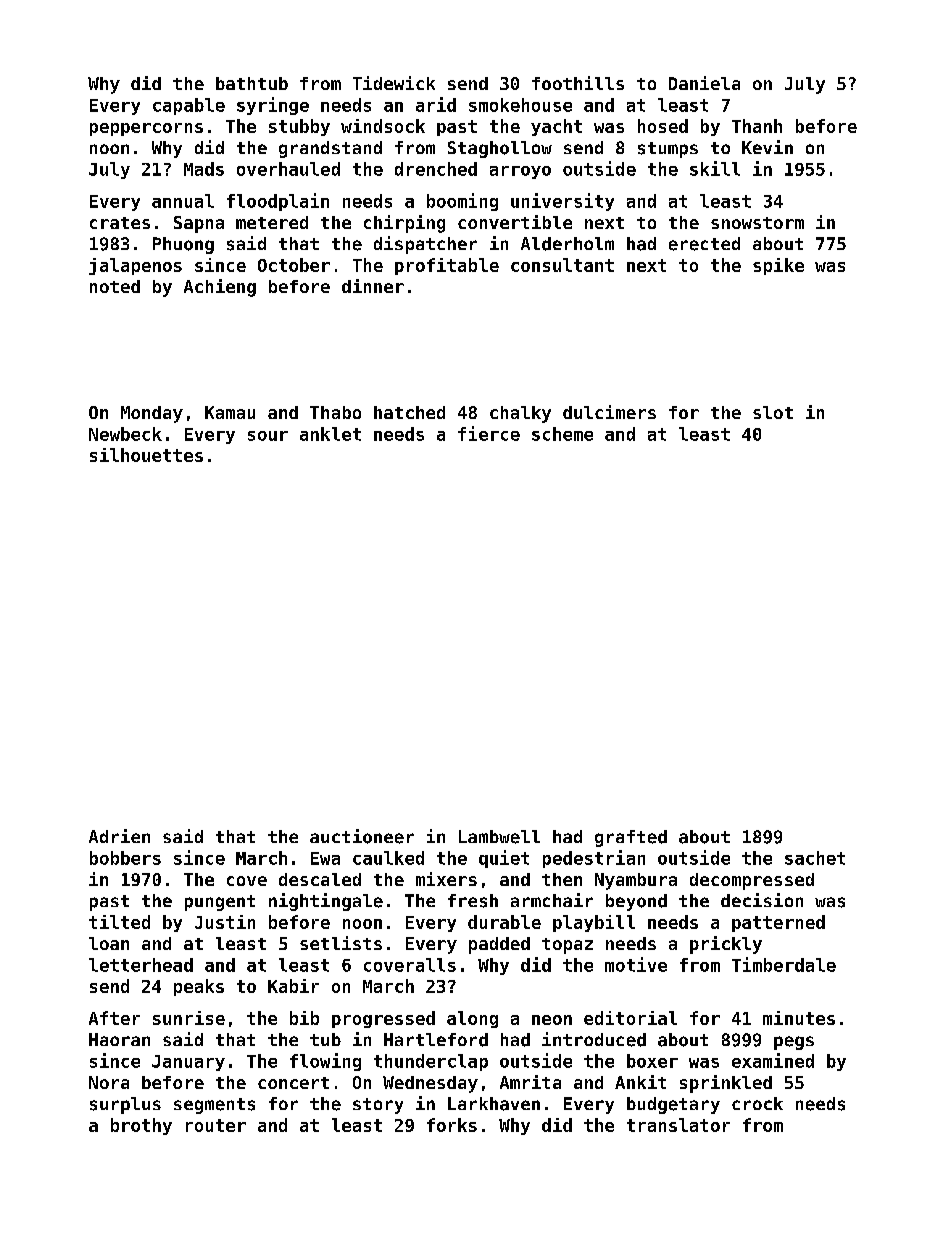 Image resolution: width=952 pixels, height=1233 pixels. I want to click on nightingale, so click(326, 902).
